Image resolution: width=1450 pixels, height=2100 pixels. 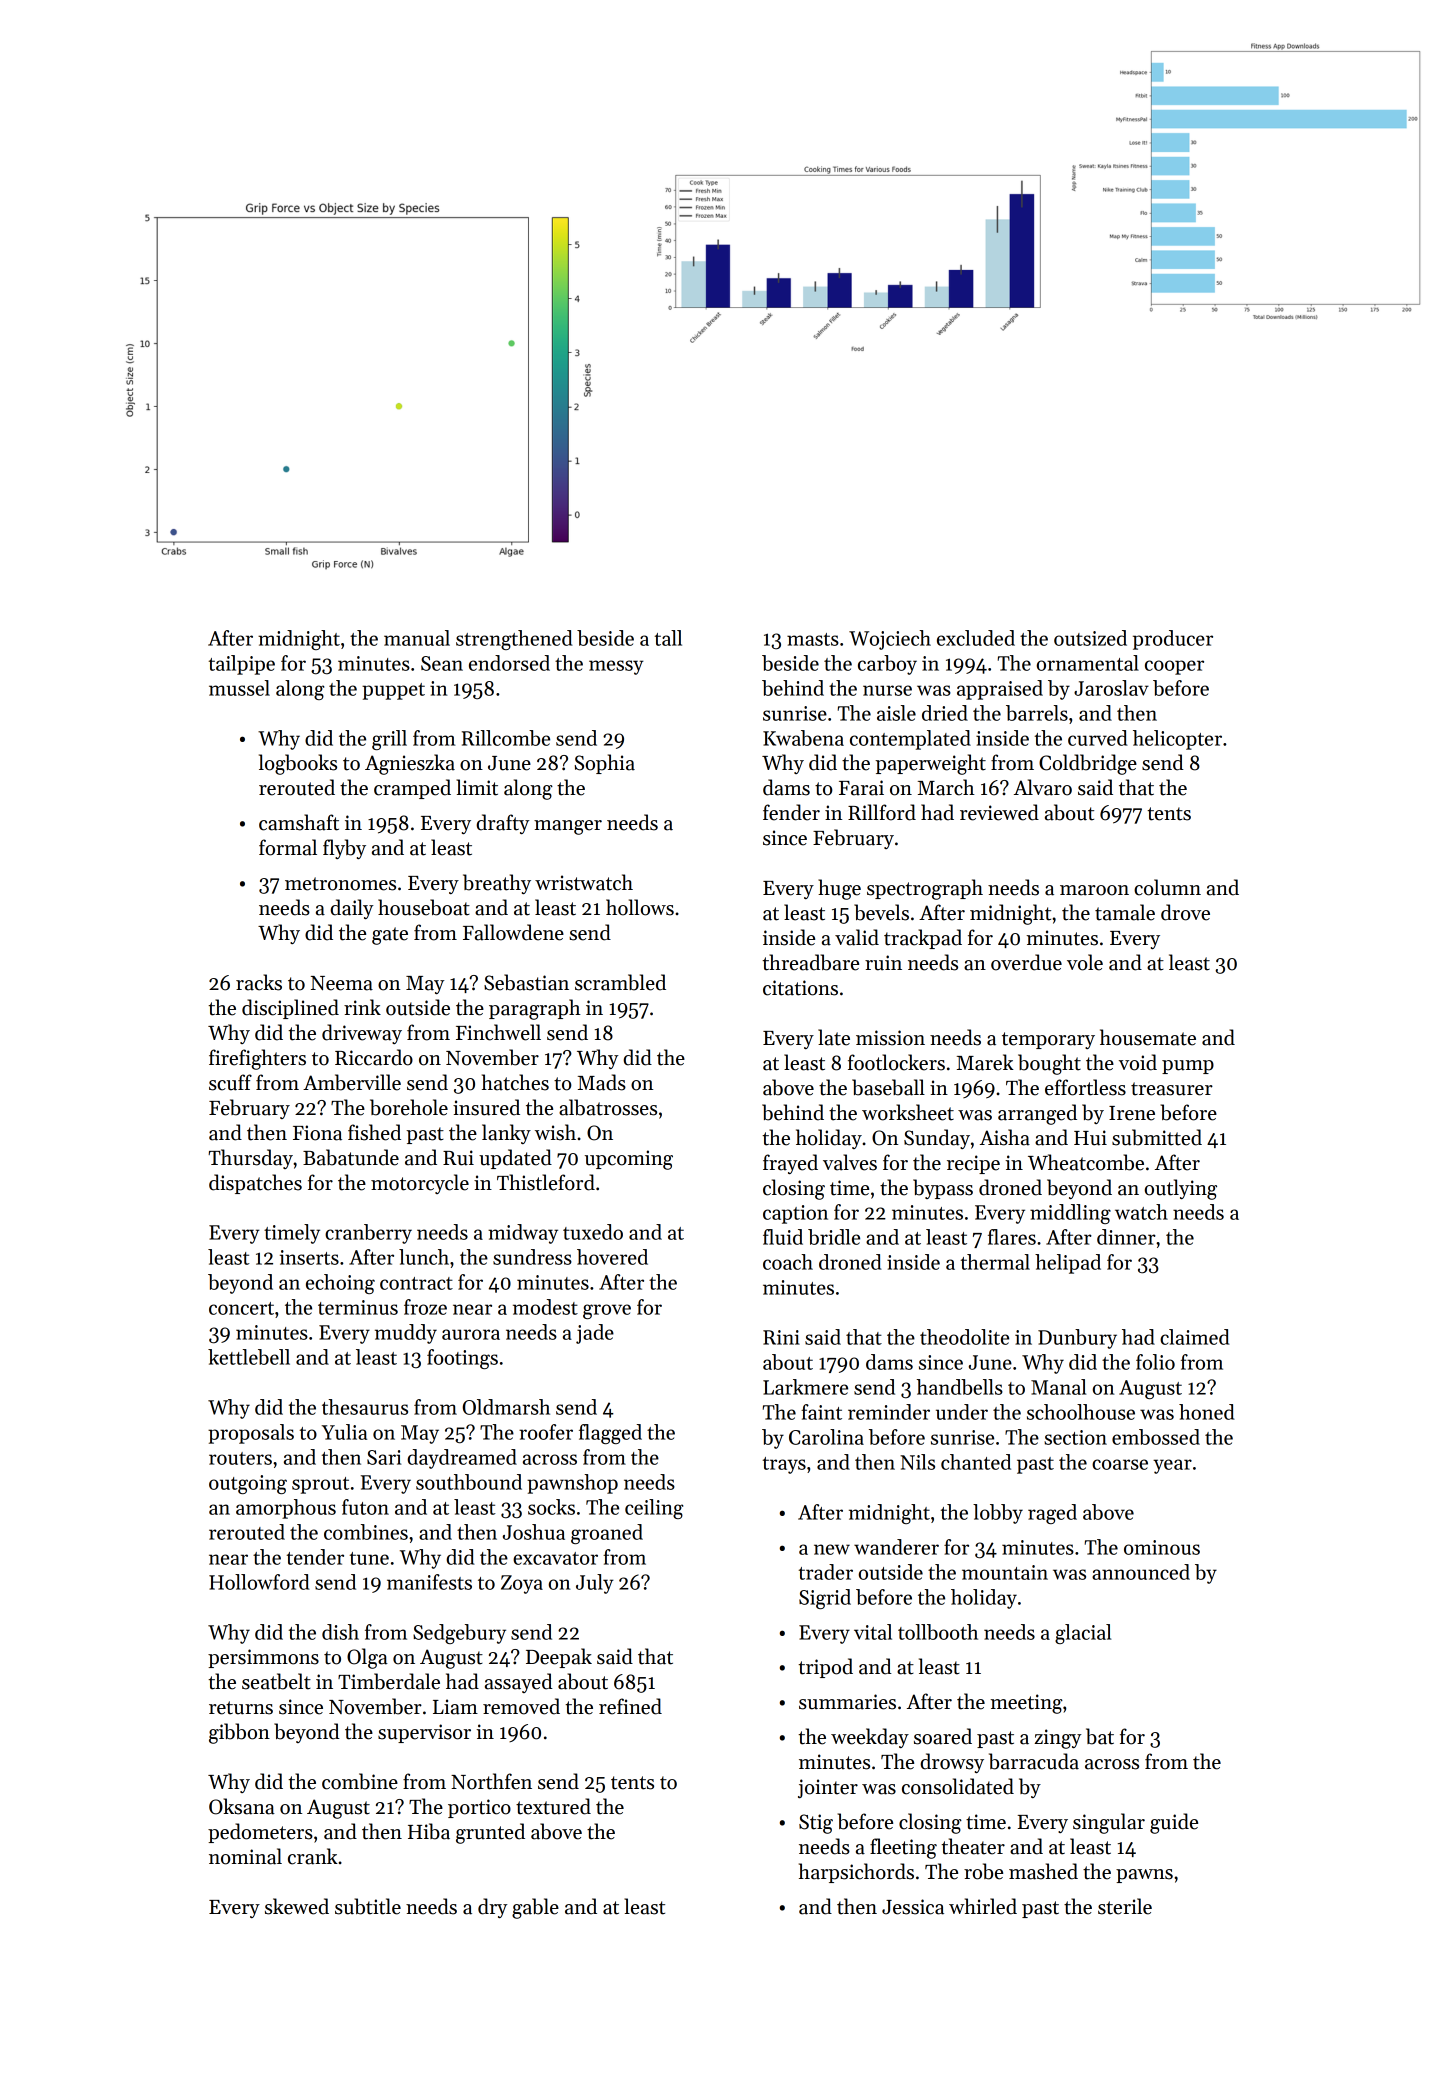 What do you see at coordinates (315, 1557) in the screenshot?
I see `tender` at bounding box center [315, 1557].
